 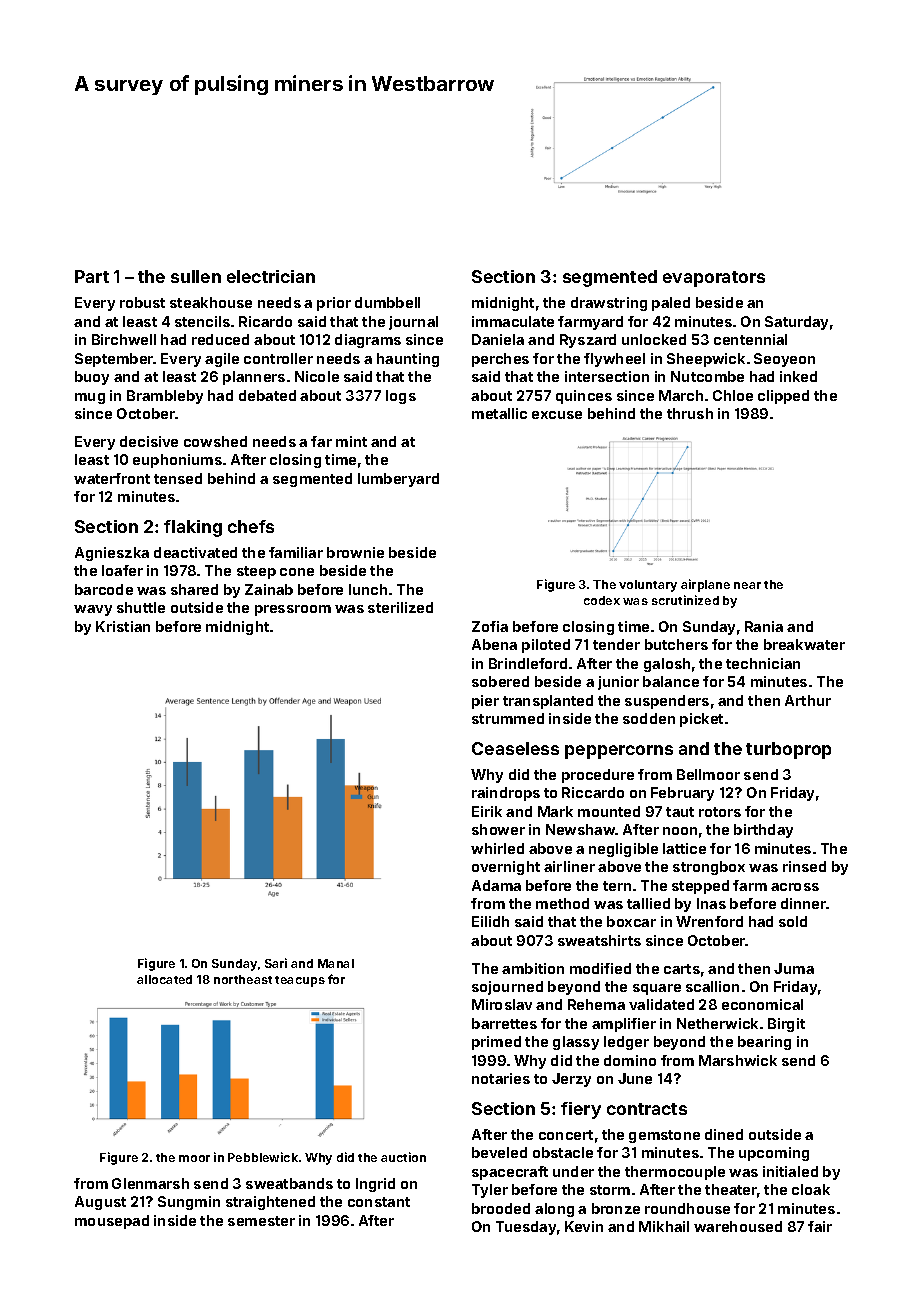 What do you see at coordinates (528, 663) in the screenshot?
I see `Brindleford` at bounding box center [528, 663].
